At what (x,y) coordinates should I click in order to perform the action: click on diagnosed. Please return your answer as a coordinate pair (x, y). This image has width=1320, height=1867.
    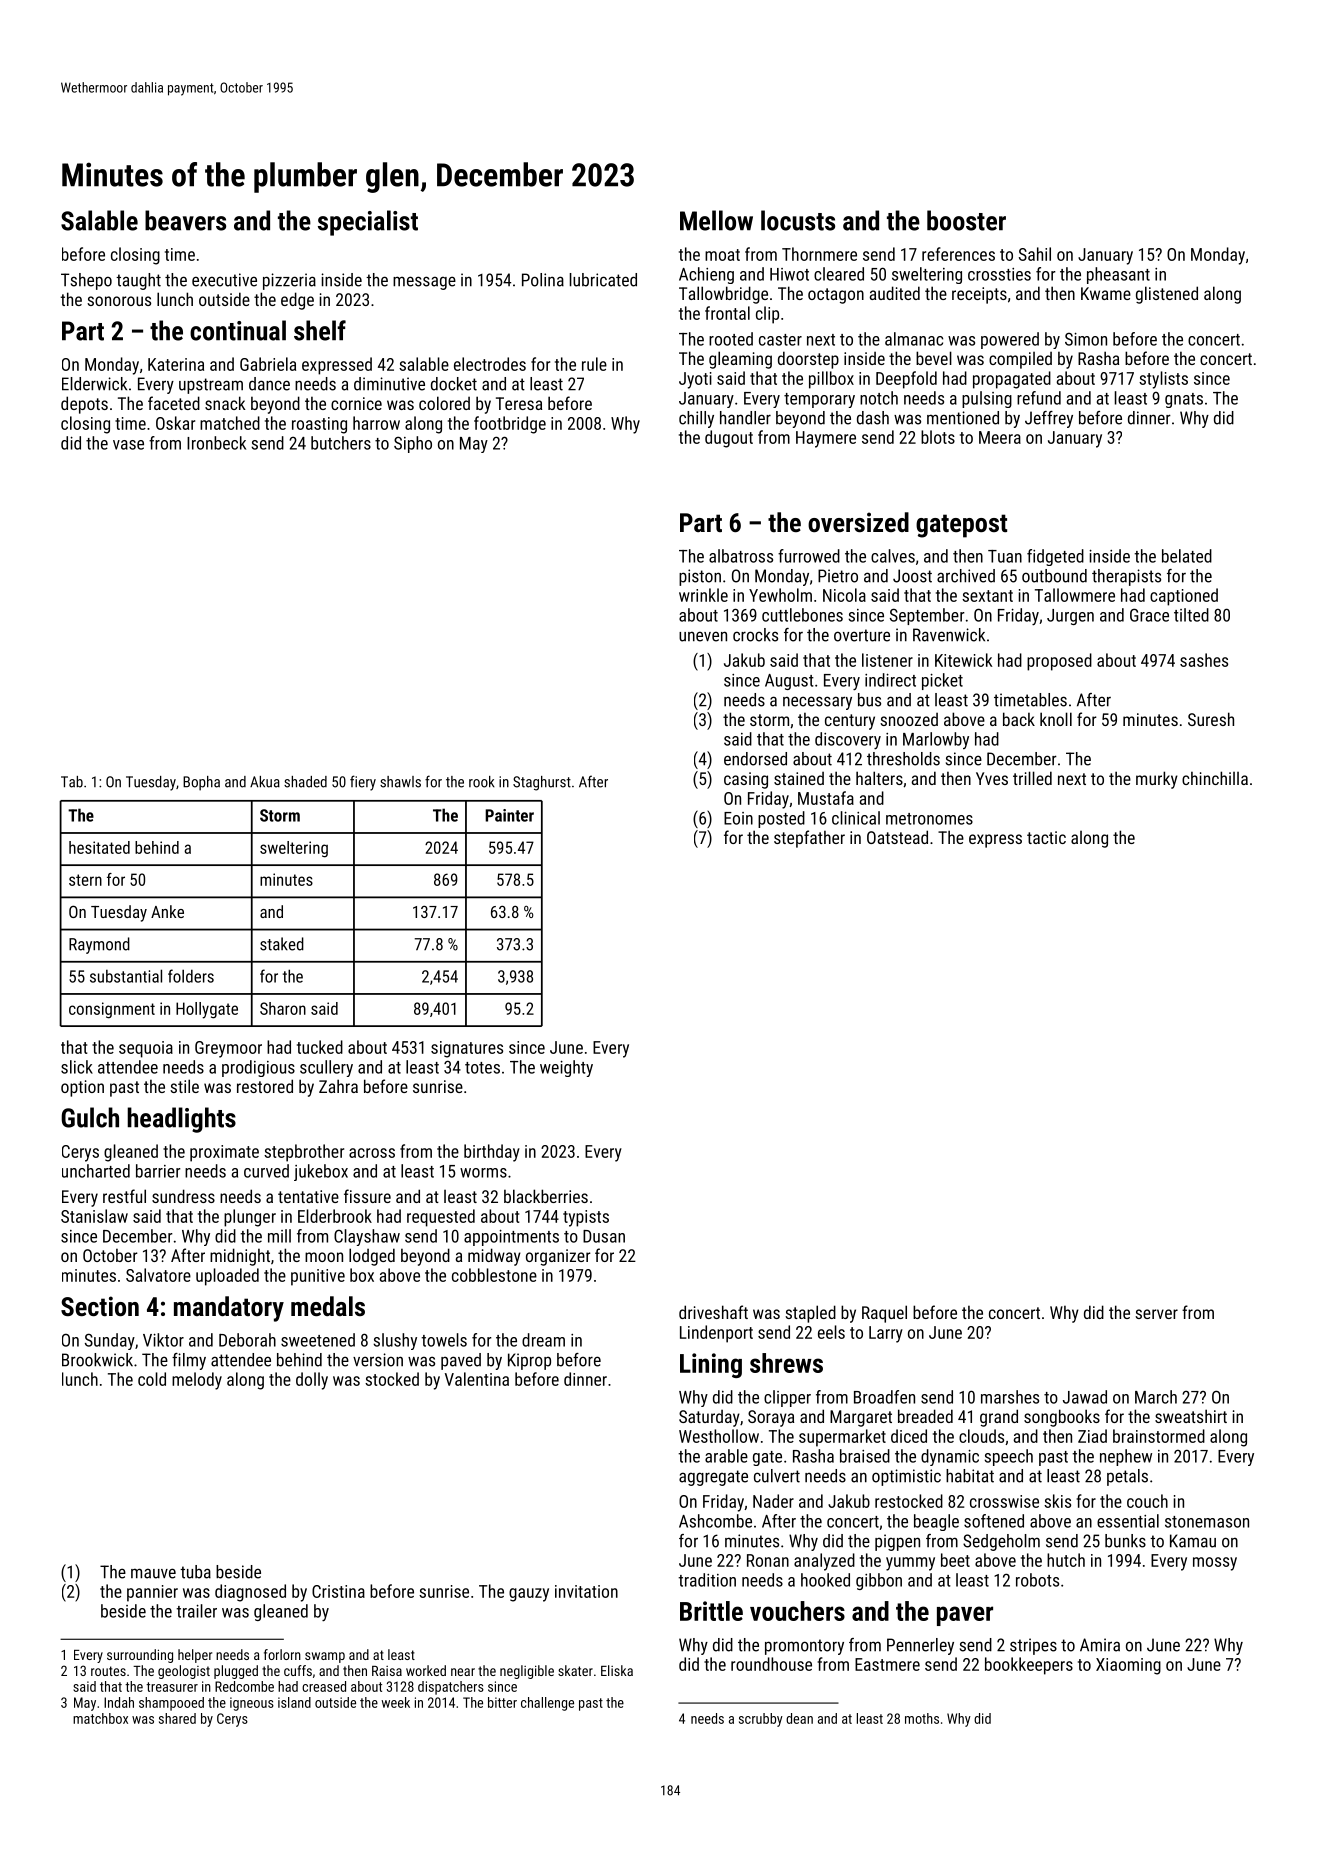
    Looking at the image, I should click on (250, 1593).
